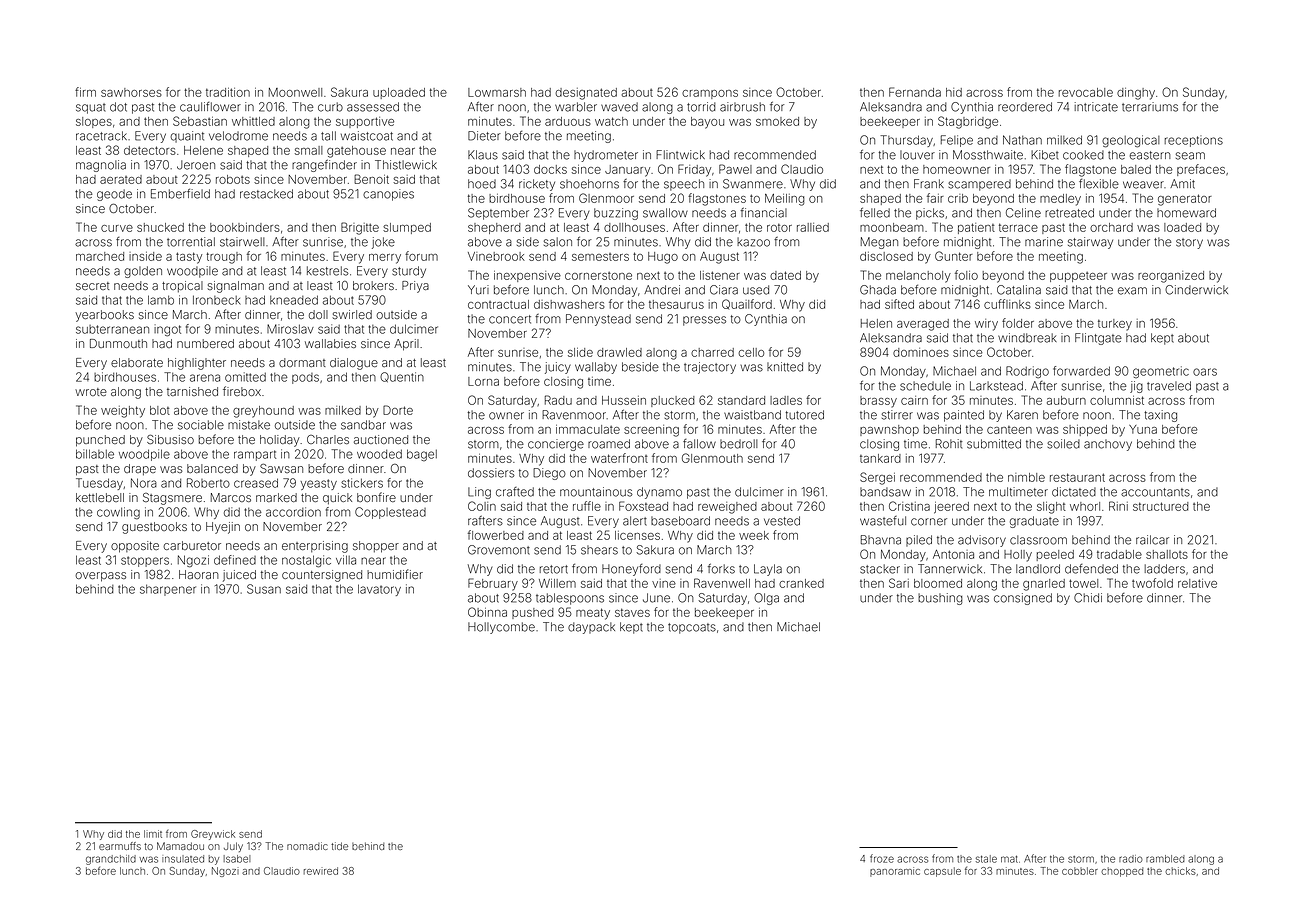 This screenshot has height=924, width=1308. I want to click on topcoats, so click(692, 628).
